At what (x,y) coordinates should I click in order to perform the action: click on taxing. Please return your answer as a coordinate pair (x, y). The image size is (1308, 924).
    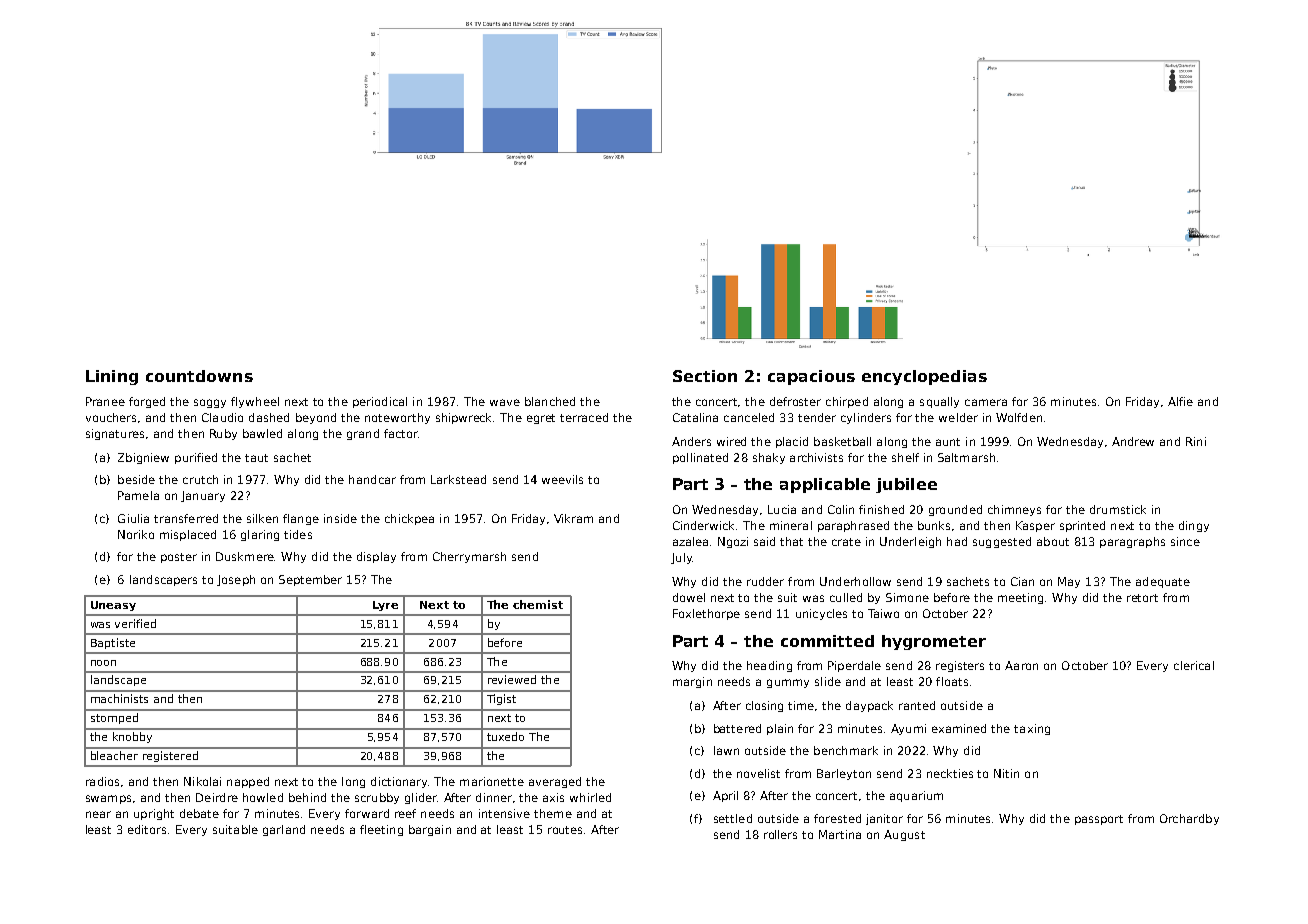
    Looking at the image, I should click on (1032, 729).
